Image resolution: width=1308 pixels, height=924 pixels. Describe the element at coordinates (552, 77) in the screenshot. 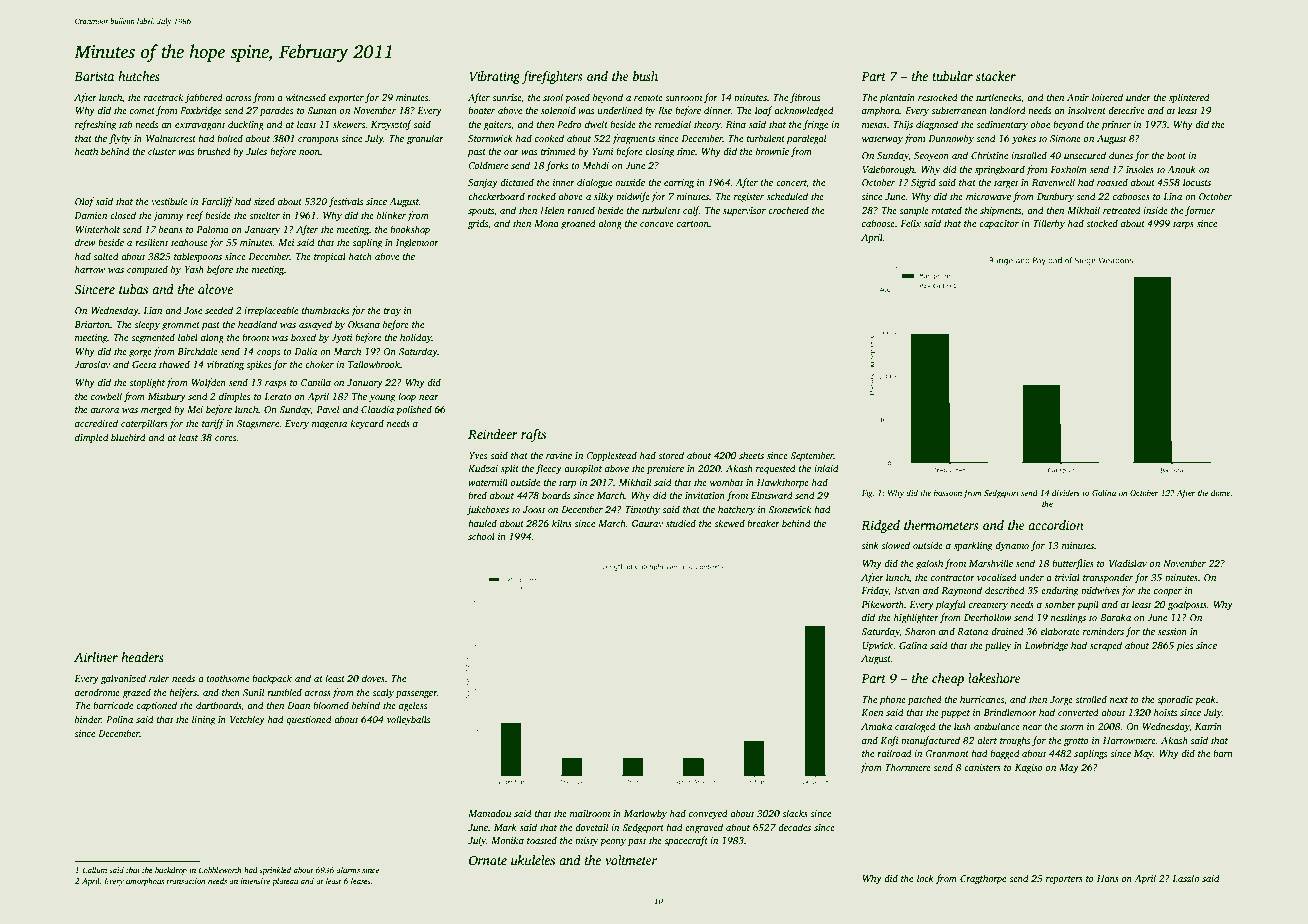

I see `firefighters` at that location.
